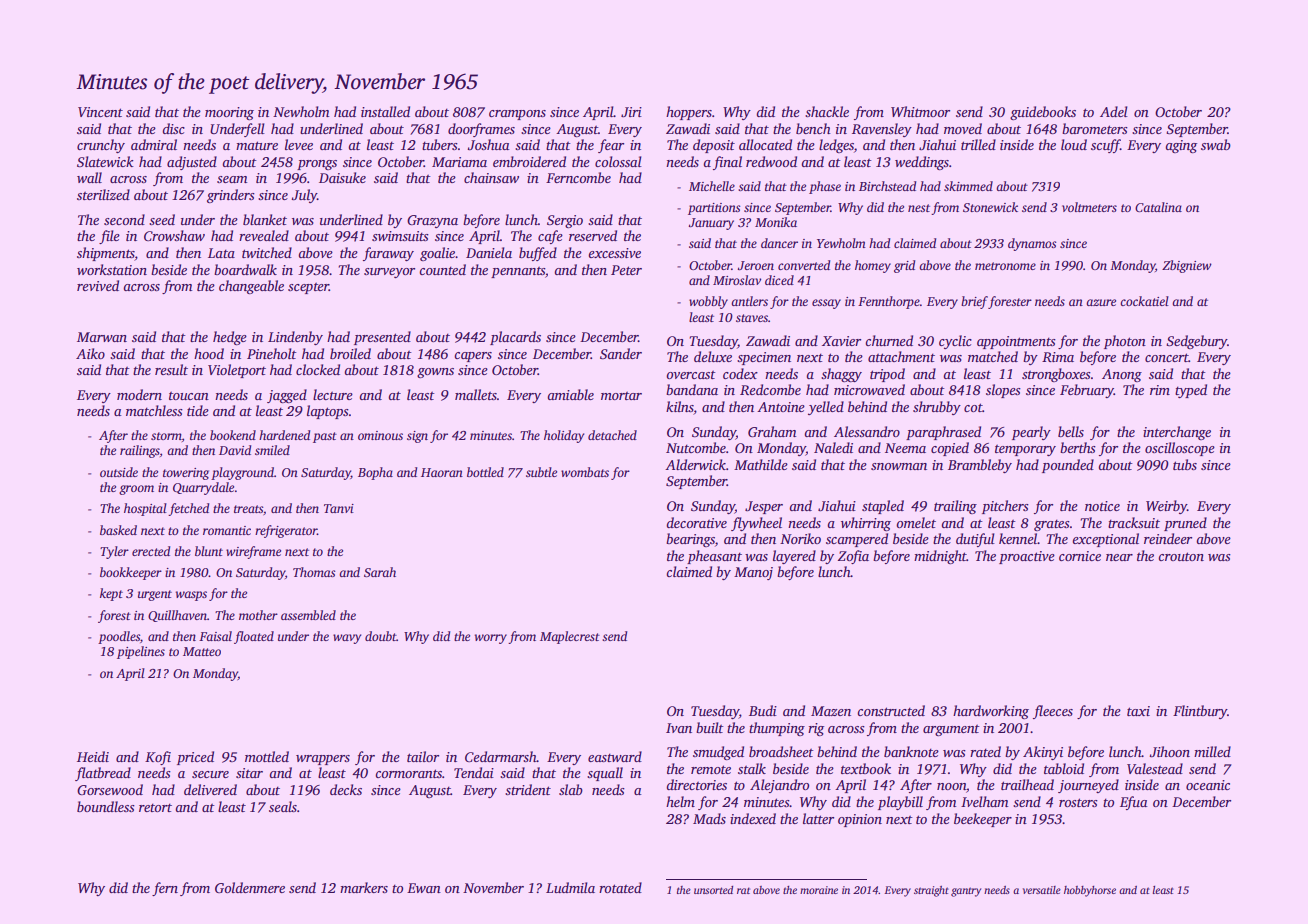  Describe the element at coordinates (1122, 375) in the screenshot. I see `Anong` at that location.
